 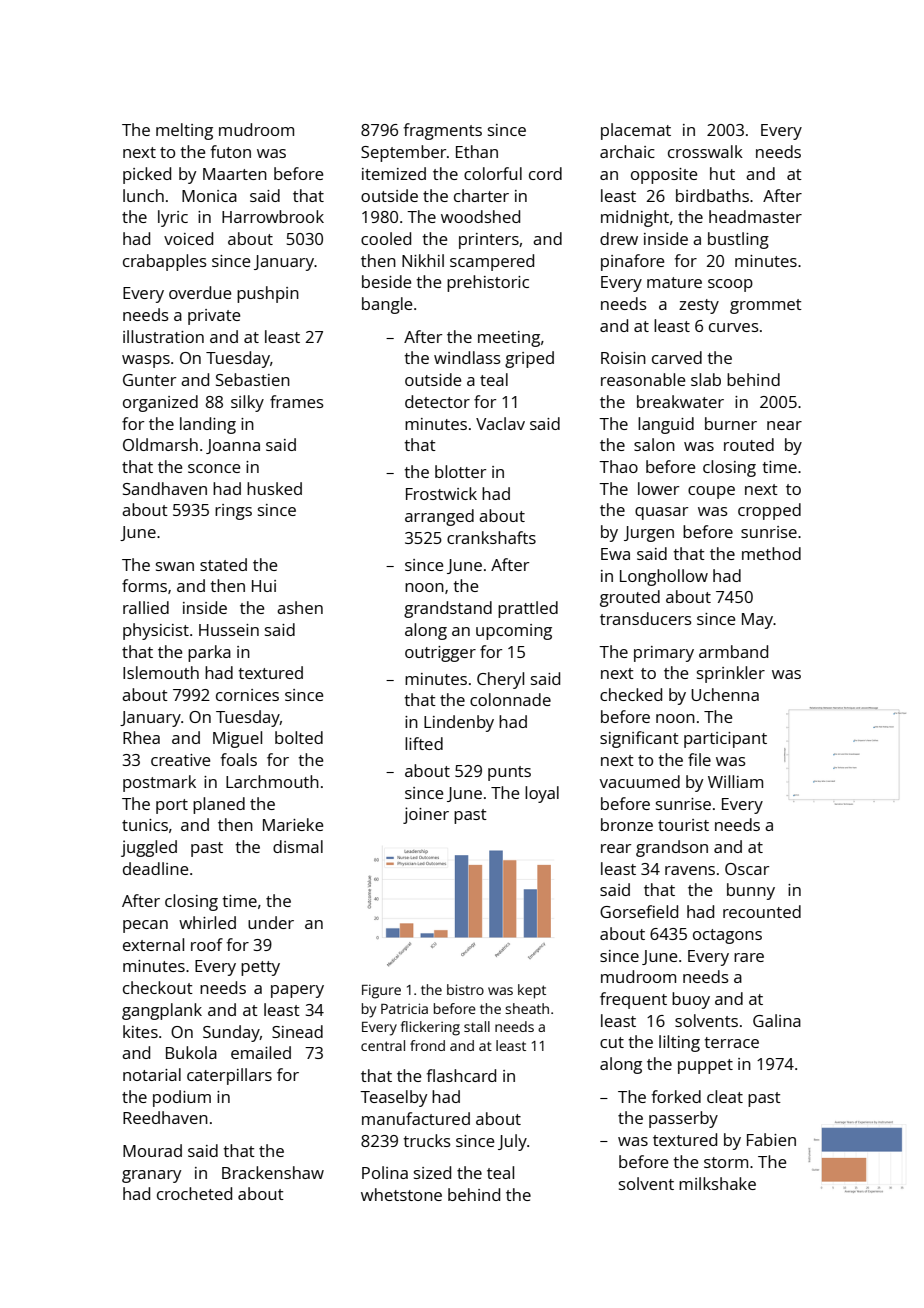 I want to click on granary, so click(x=151, y=1176).
